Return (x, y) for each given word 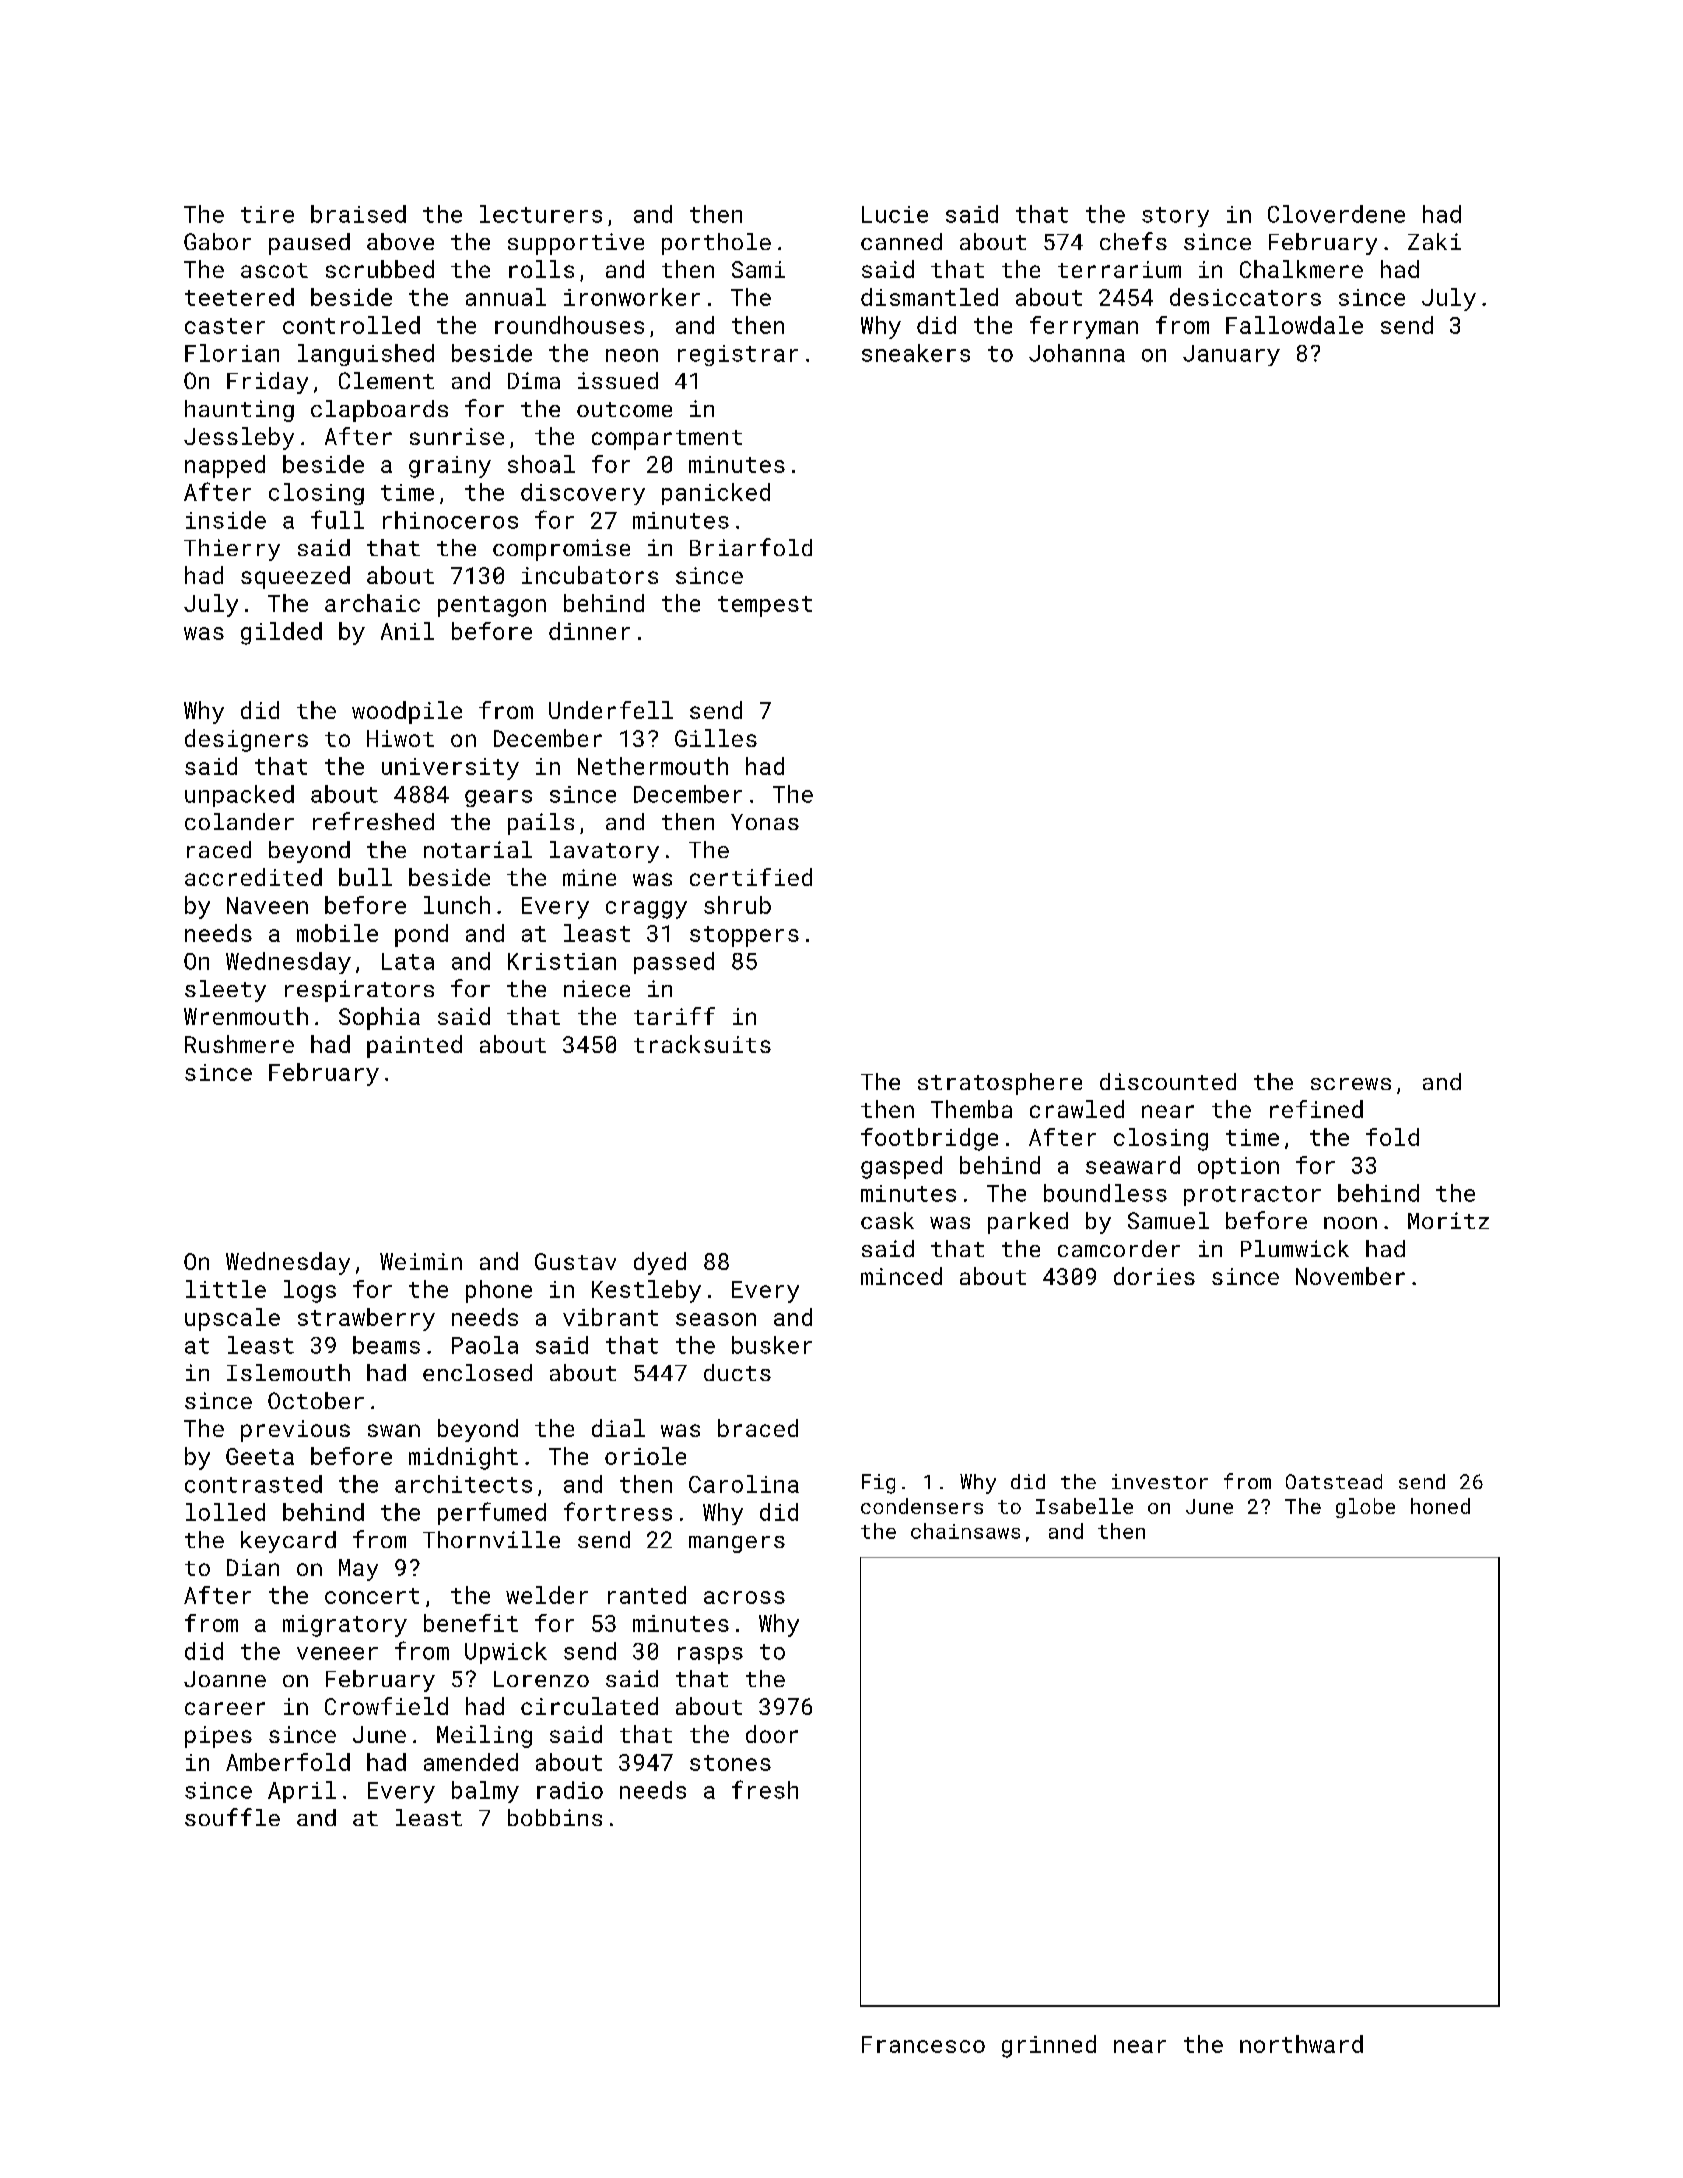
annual (506, 297)
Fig (878, 1484)
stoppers (744, 936)
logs (310, 1291)
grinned (1049, 2046)
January (1231, 355)
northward (1301, 2044)
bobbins (555, 1817)
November (1350, 1276)
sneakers (916, 353)
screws (1351, 1084)
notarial (478, 849)
